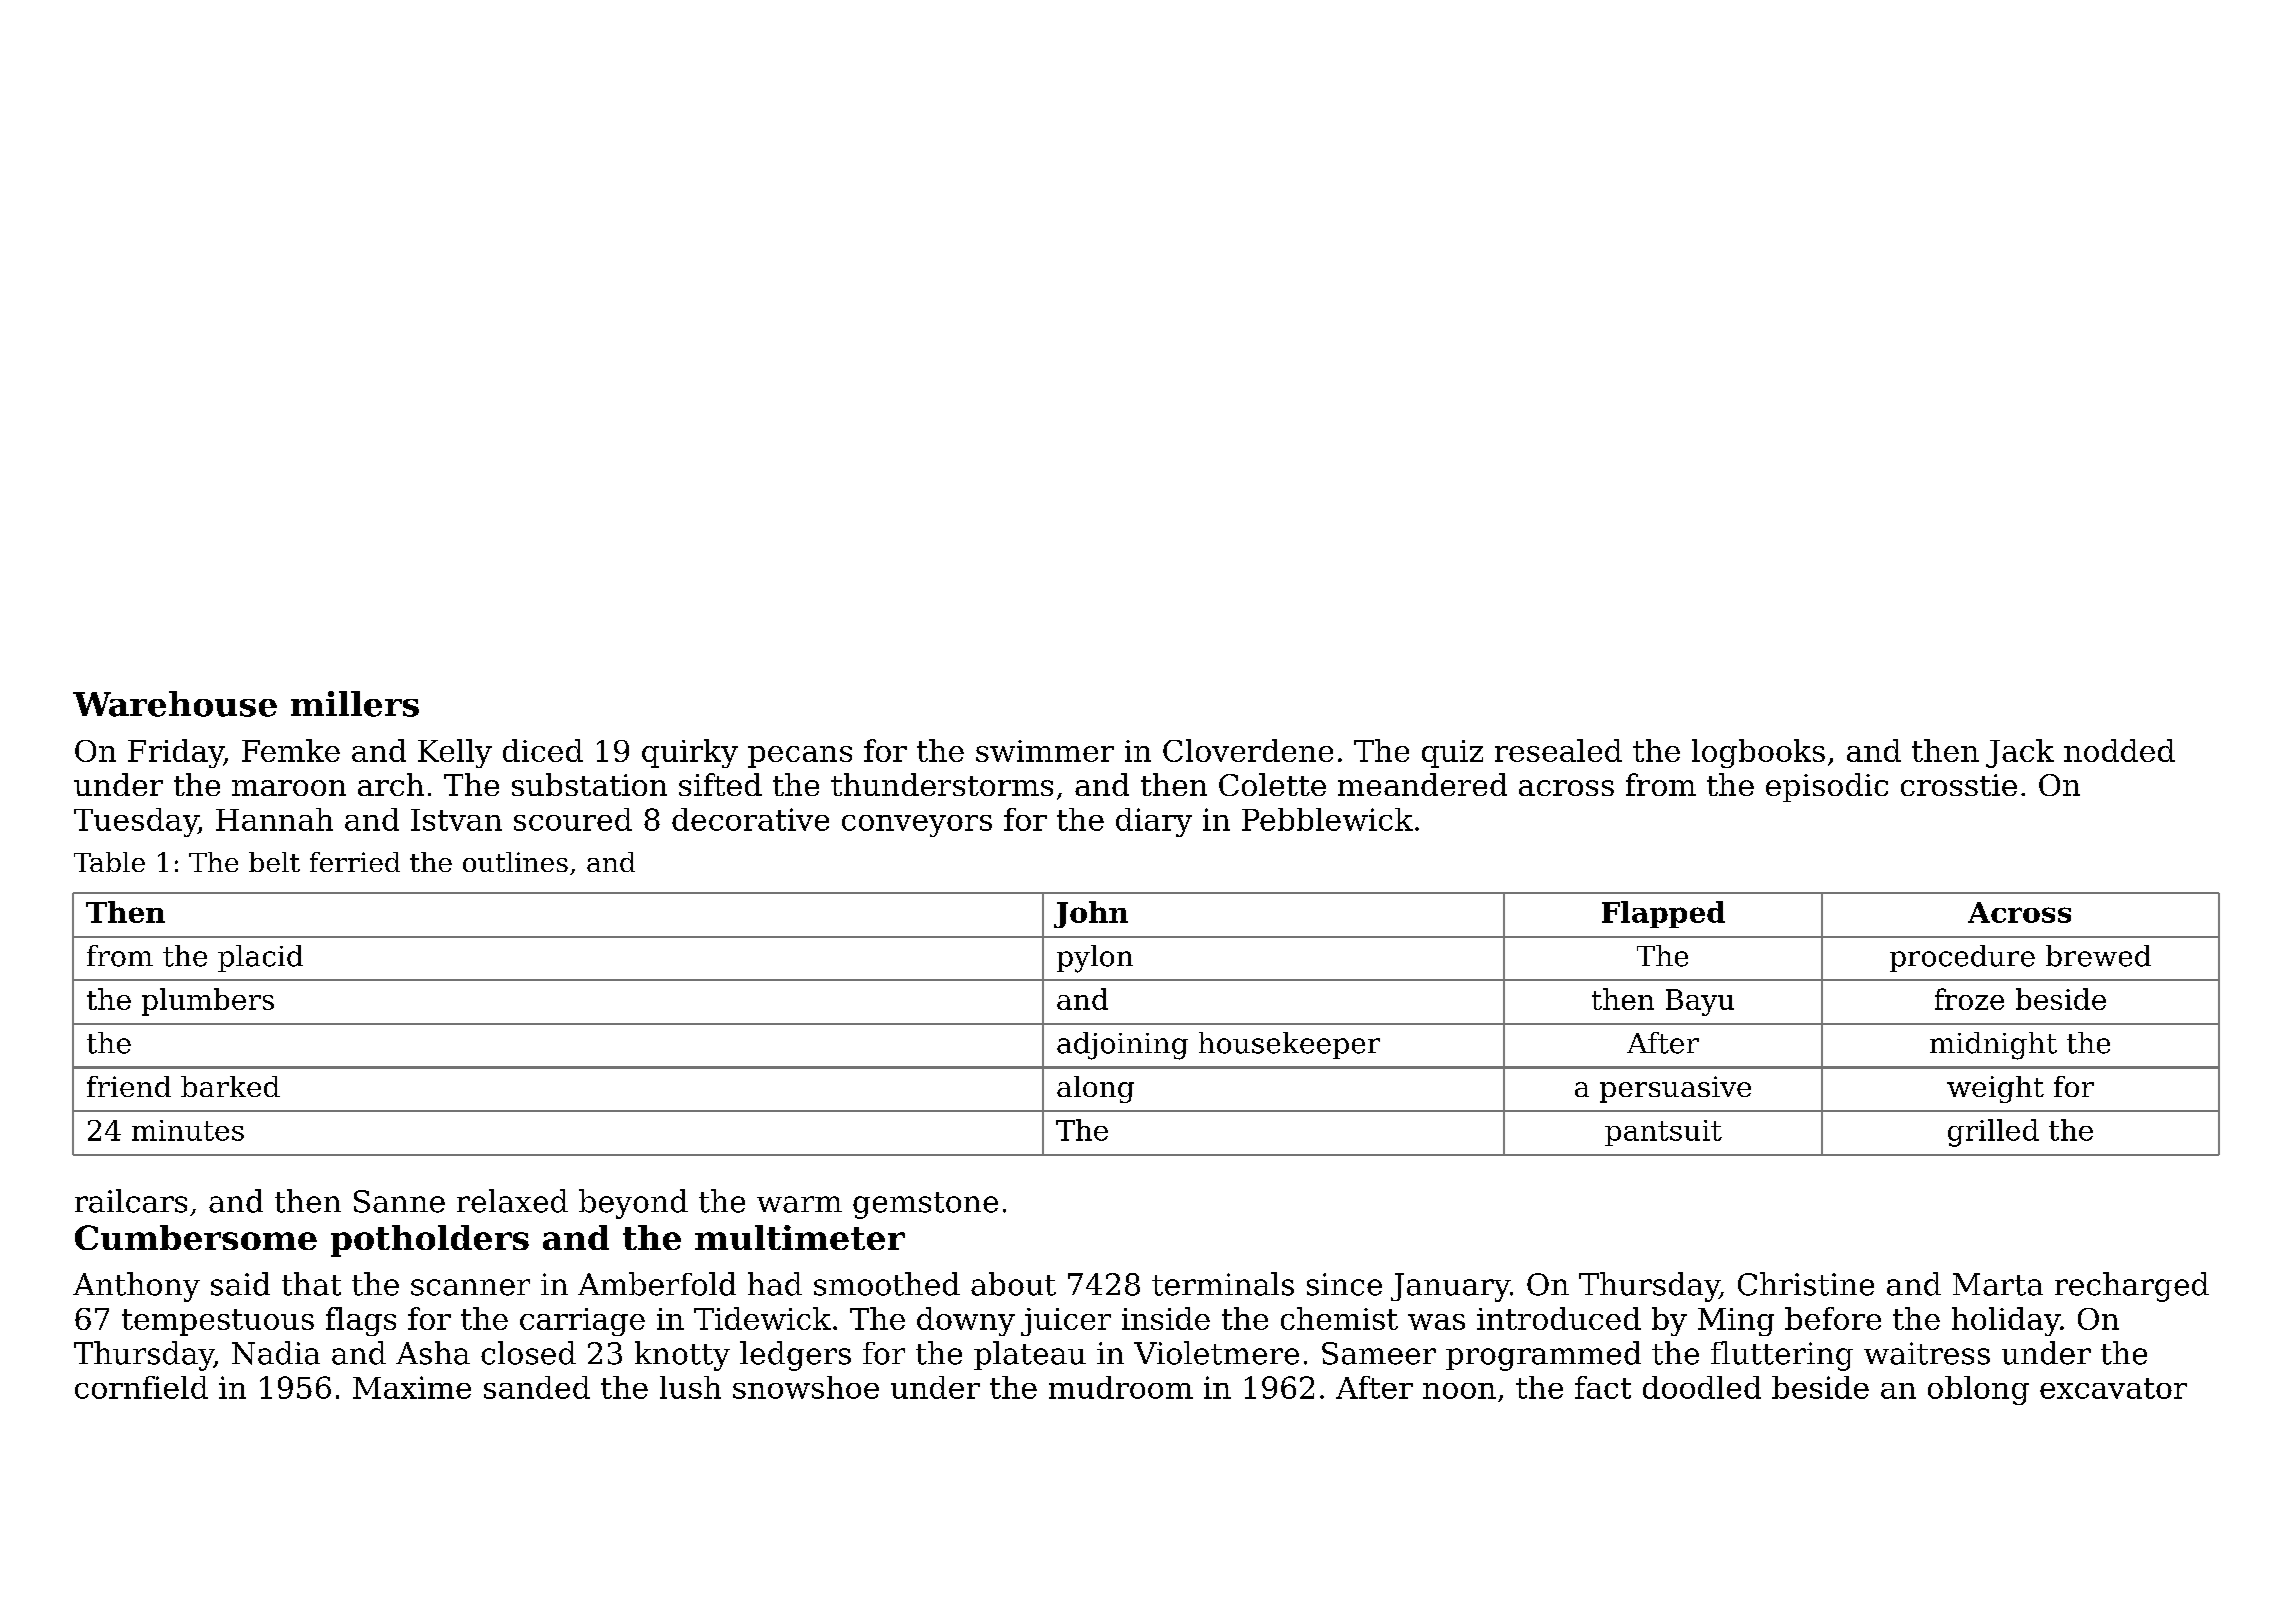 This screenshot has width=2292, height=1620. I want to click on persuasive, so click(1675, 1089).
